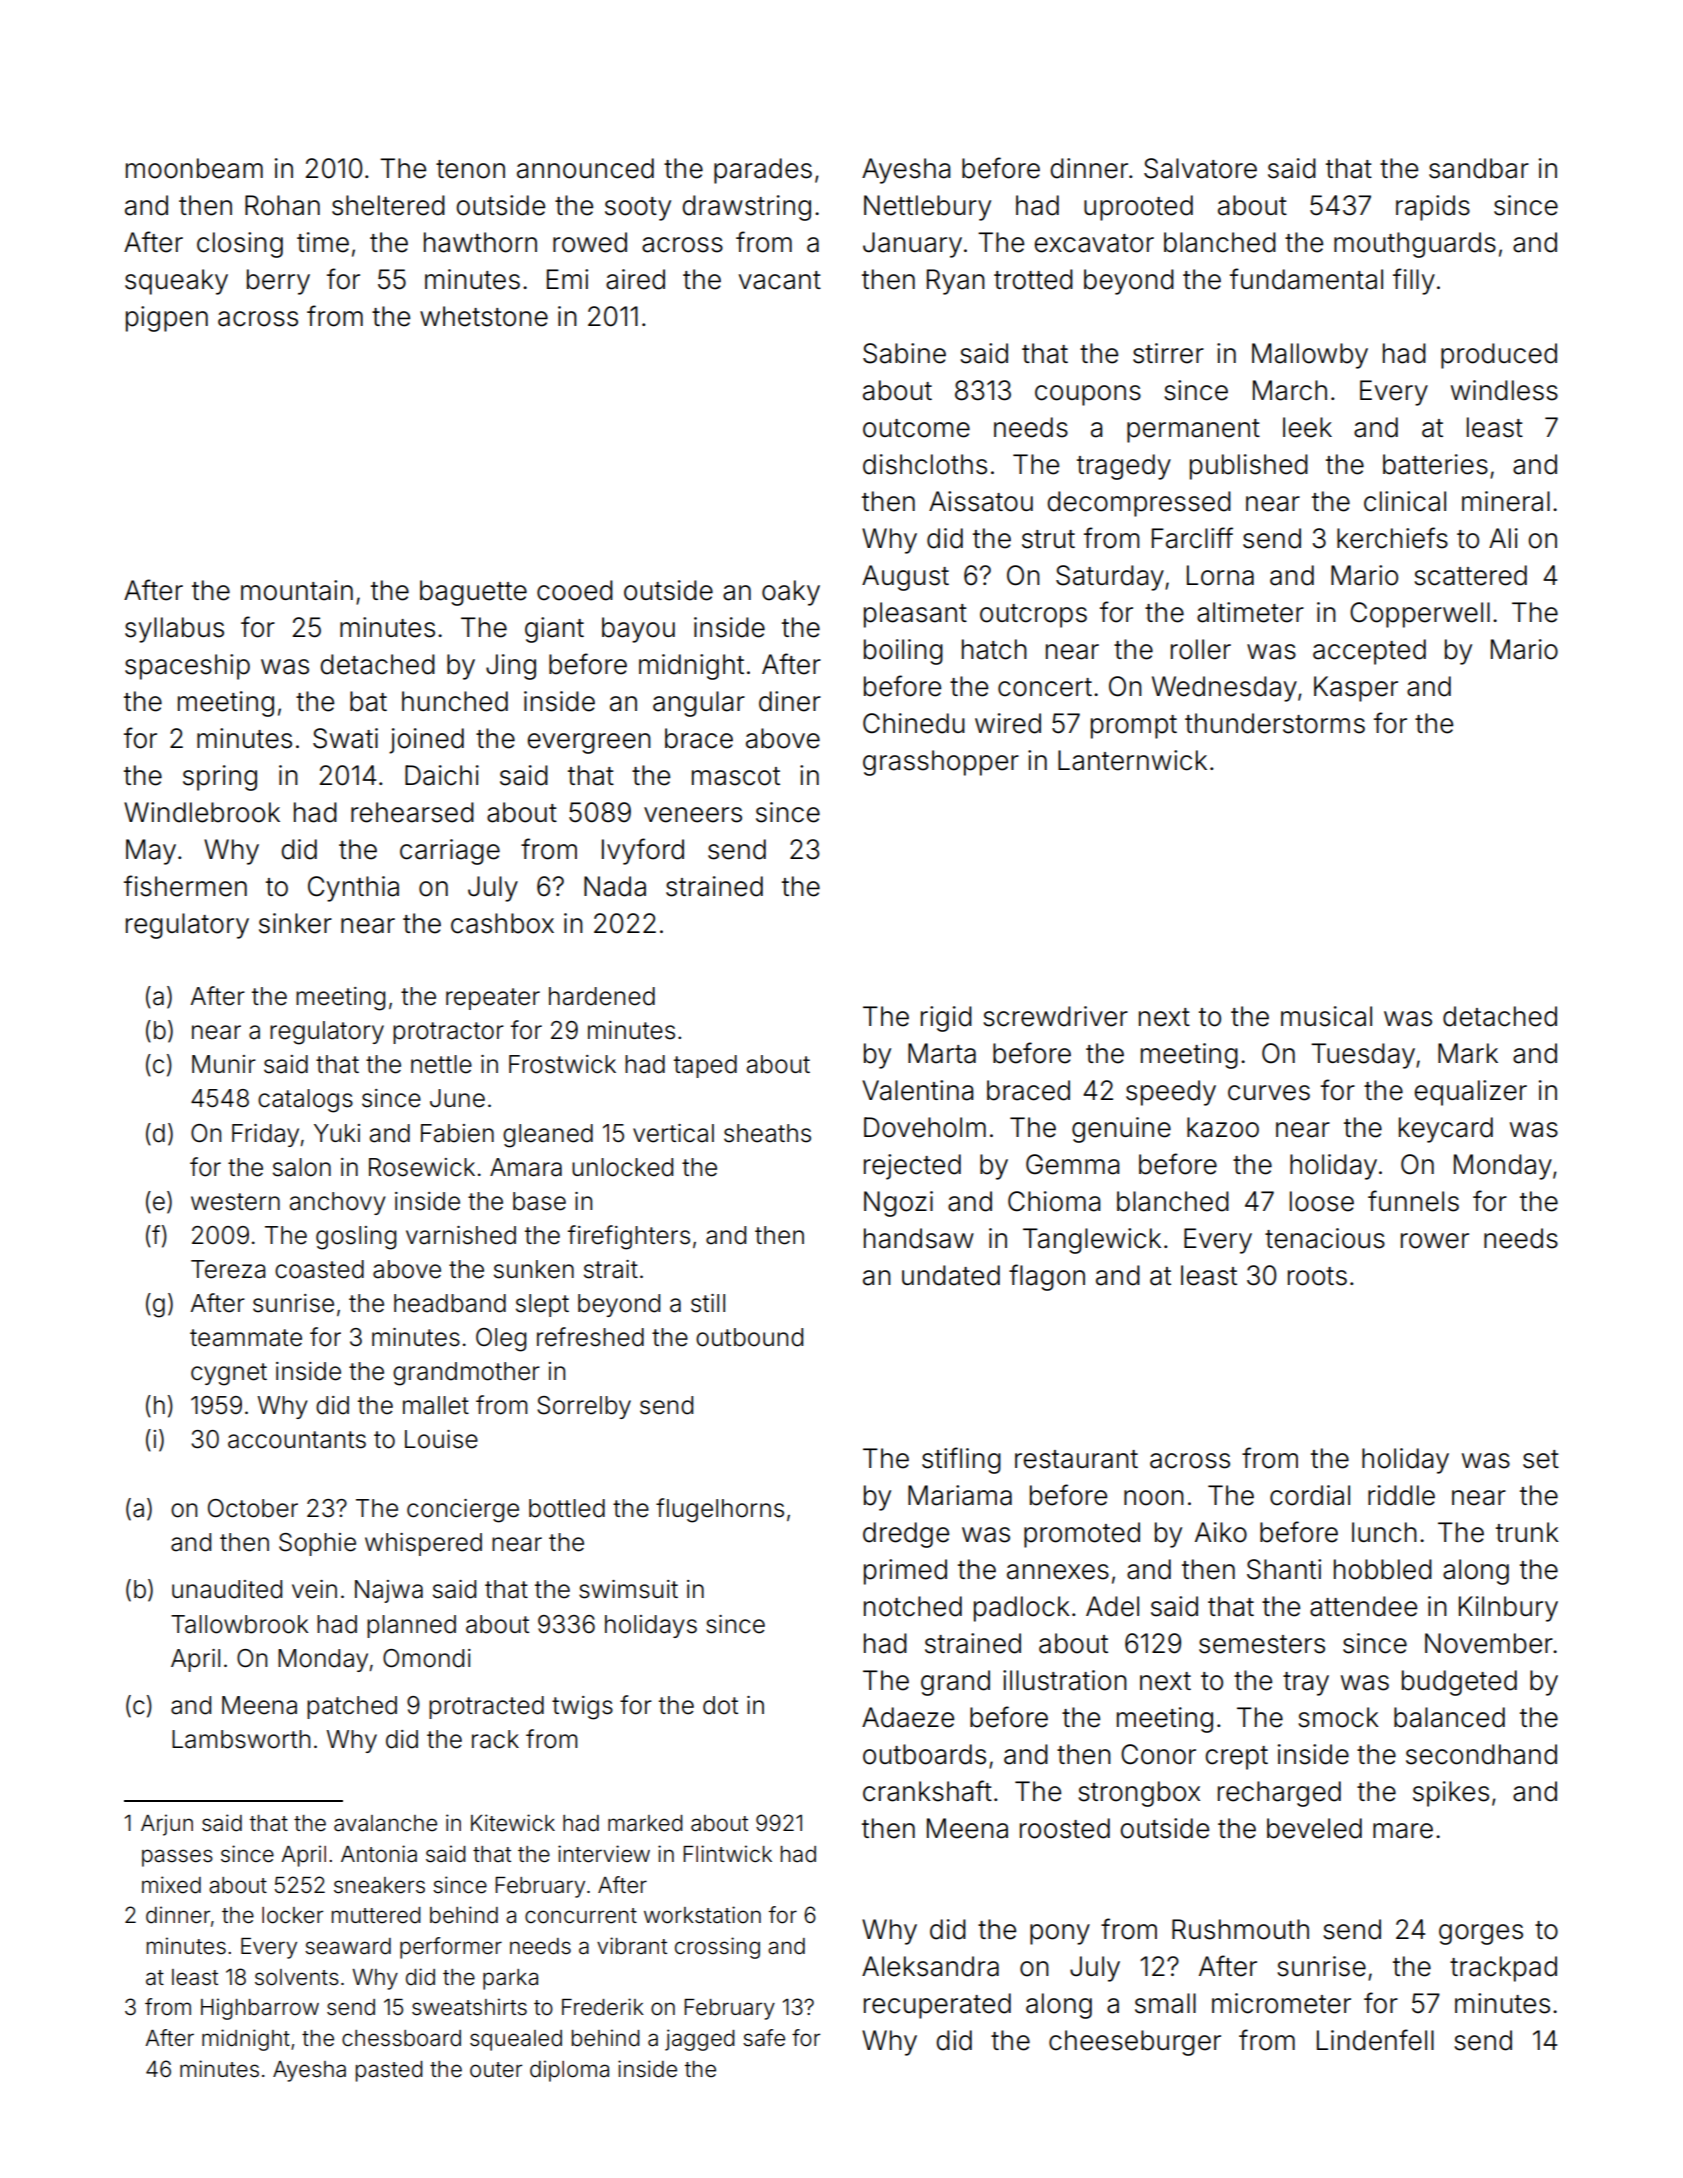  What do you see at coordinates (763, 171) in the screenshot?
I see `parades` at bounding box center [763, 171].
